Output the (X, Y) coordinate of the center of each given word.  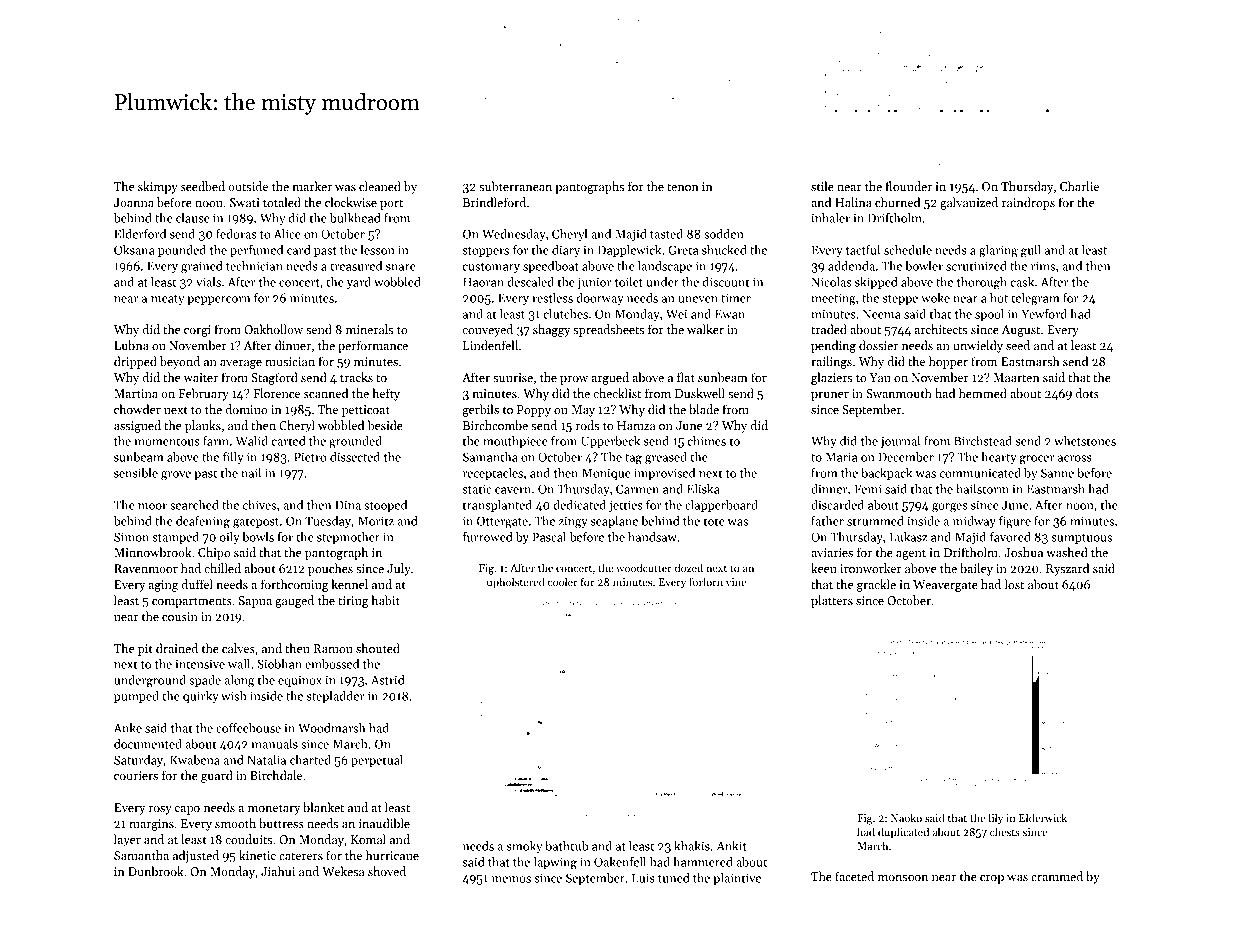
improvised (664, 474)
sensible (136, 473)
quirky (201, 697)
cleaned (380, 186)
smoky (524, 847)
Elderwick (1043, 817)
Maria (841, 457)
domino (246, 409)
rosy (160, 810)
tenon (683, 187)
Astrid (388, 680)
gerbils (481, 410)
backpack (887, 474)
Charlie (1079, 186)
